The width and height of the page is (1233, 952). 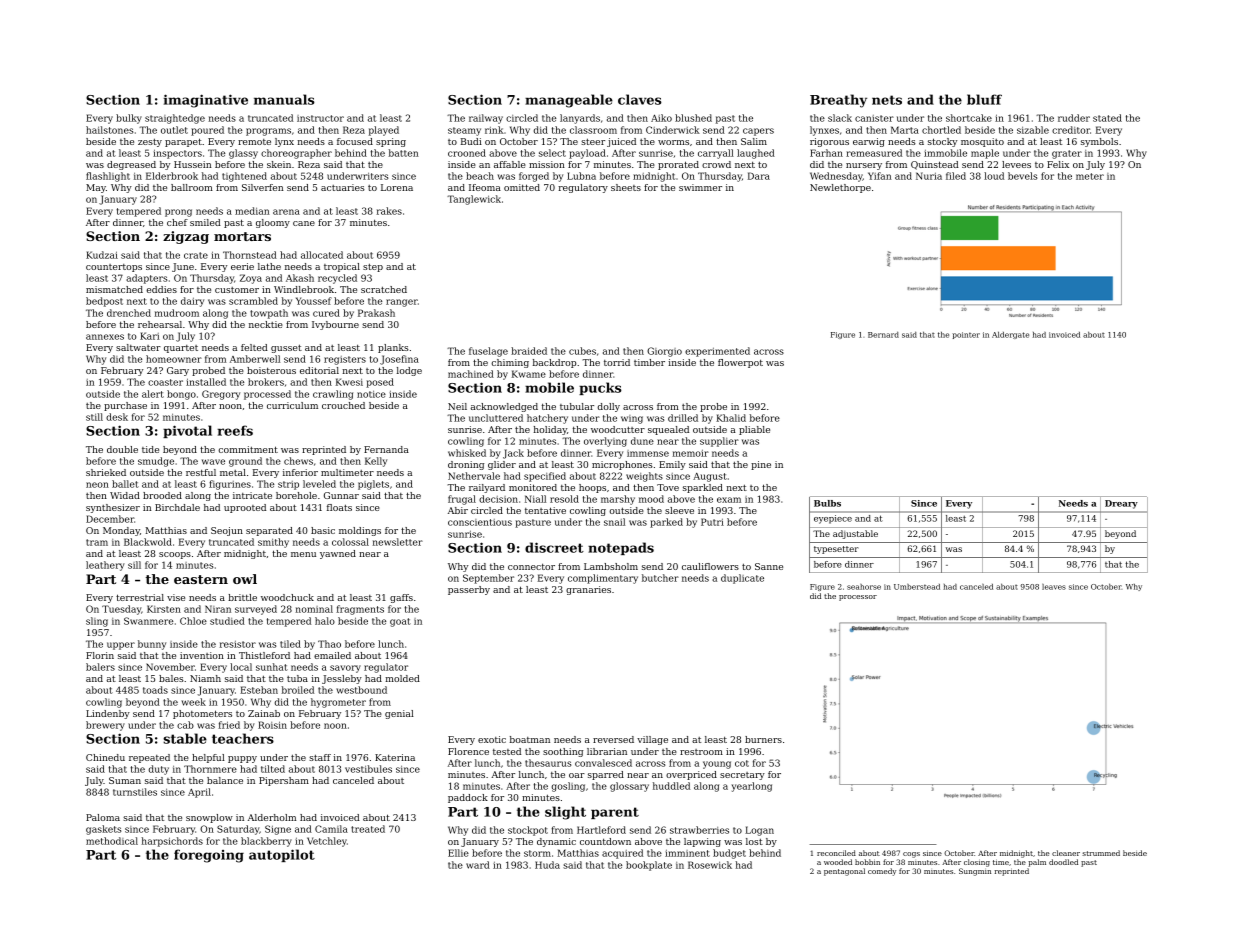 What do you see at coordinates (1054, 587) in the page?
I see `leaves` at bounding box center [1054, 587].
